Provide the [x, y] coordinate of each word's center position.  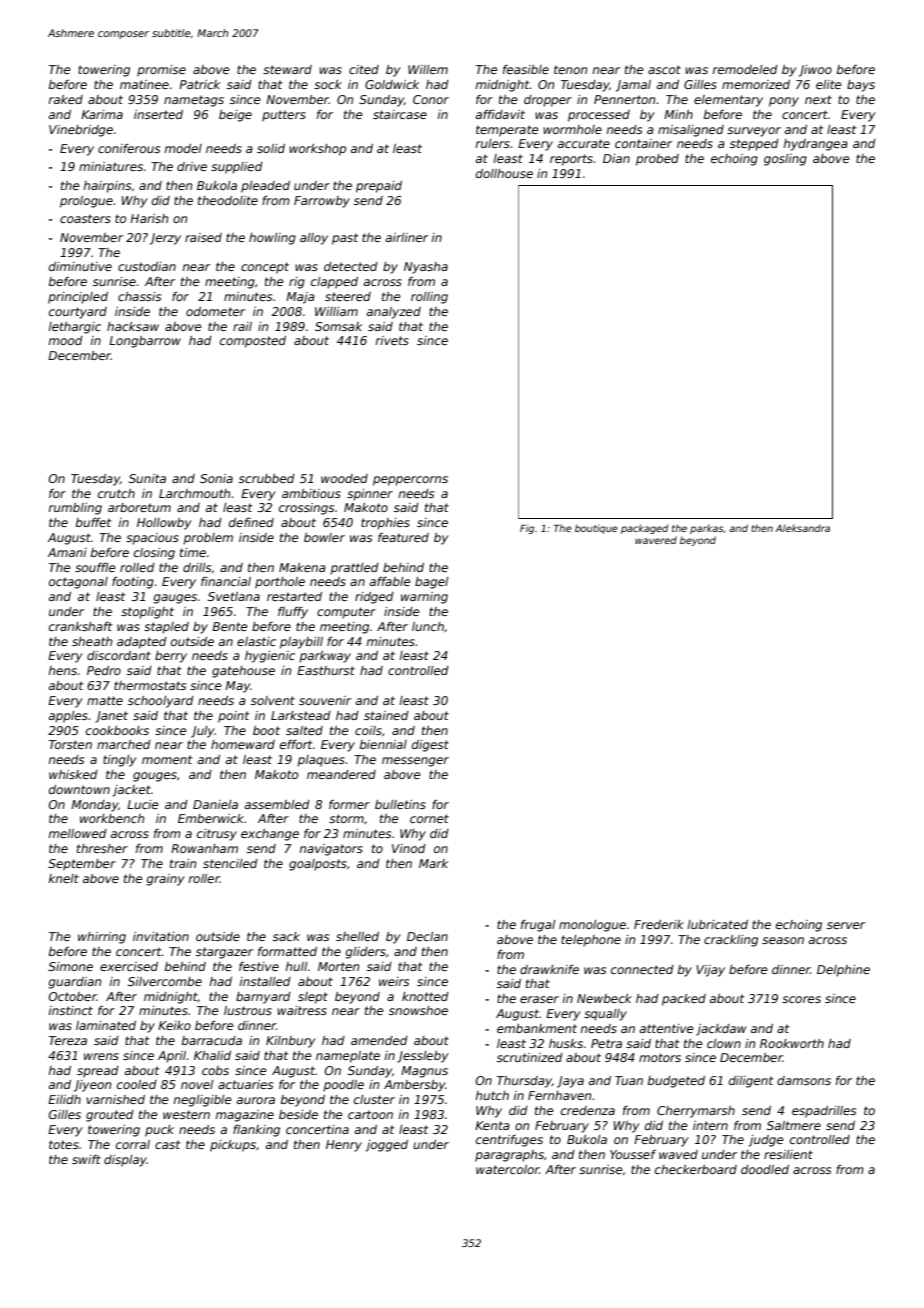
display [125, 1161]
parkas [706, 529]
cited [364, 69]
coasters [85, 218]
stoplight [147, 613]
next [818, 99]
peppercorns [410, 481]
